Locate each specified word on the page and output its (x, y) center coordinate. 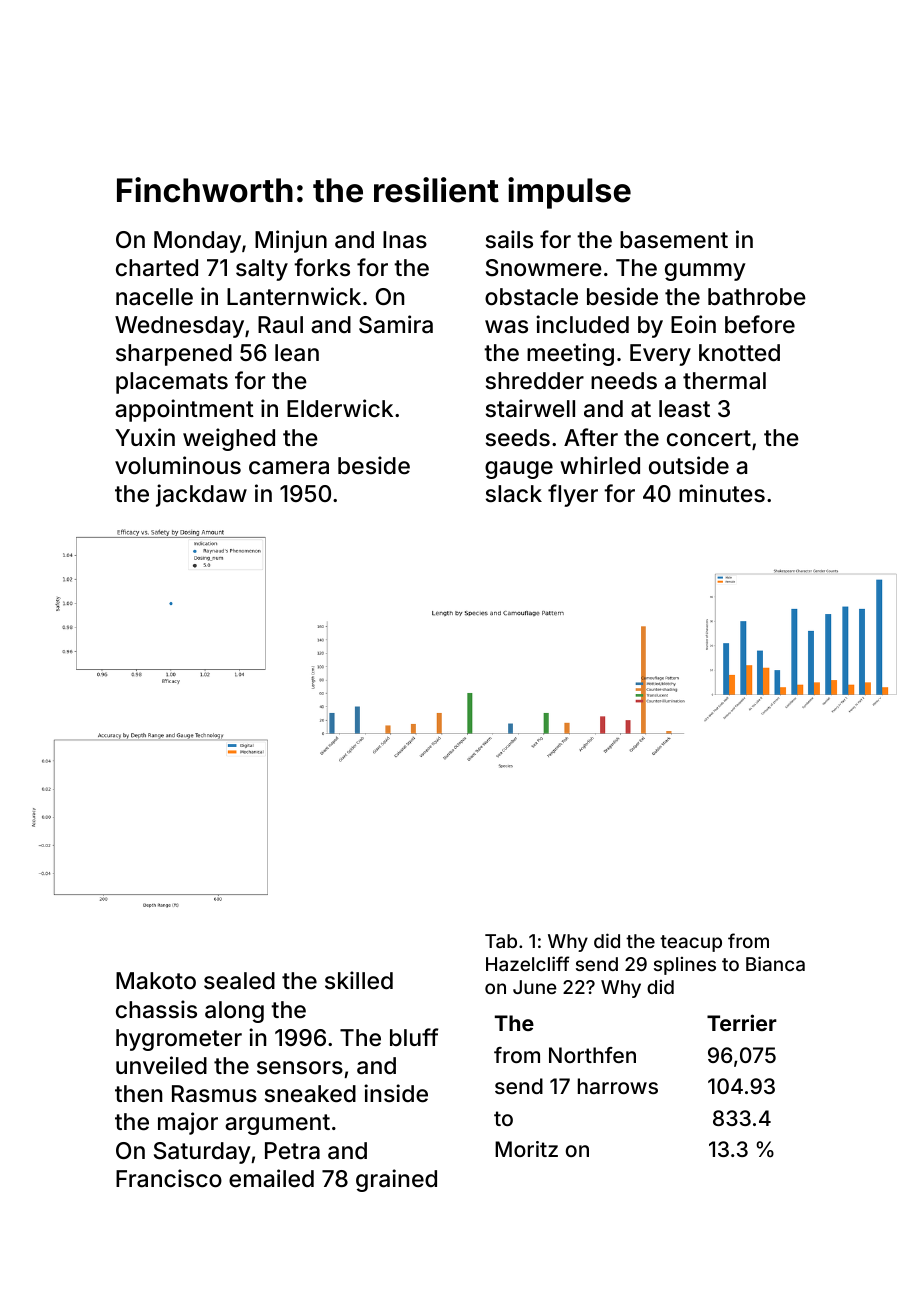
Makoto (156, 981)
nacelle (154, 297)
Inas (405, 240)
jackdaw (201, 495)
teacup (691, 943)
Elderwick (340, 408)
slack (514, 494)
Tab (501, 941)
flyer (573, 495)
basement (674, 240)
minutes (722, 493)
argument (277, 1124)
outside (689, 465)
